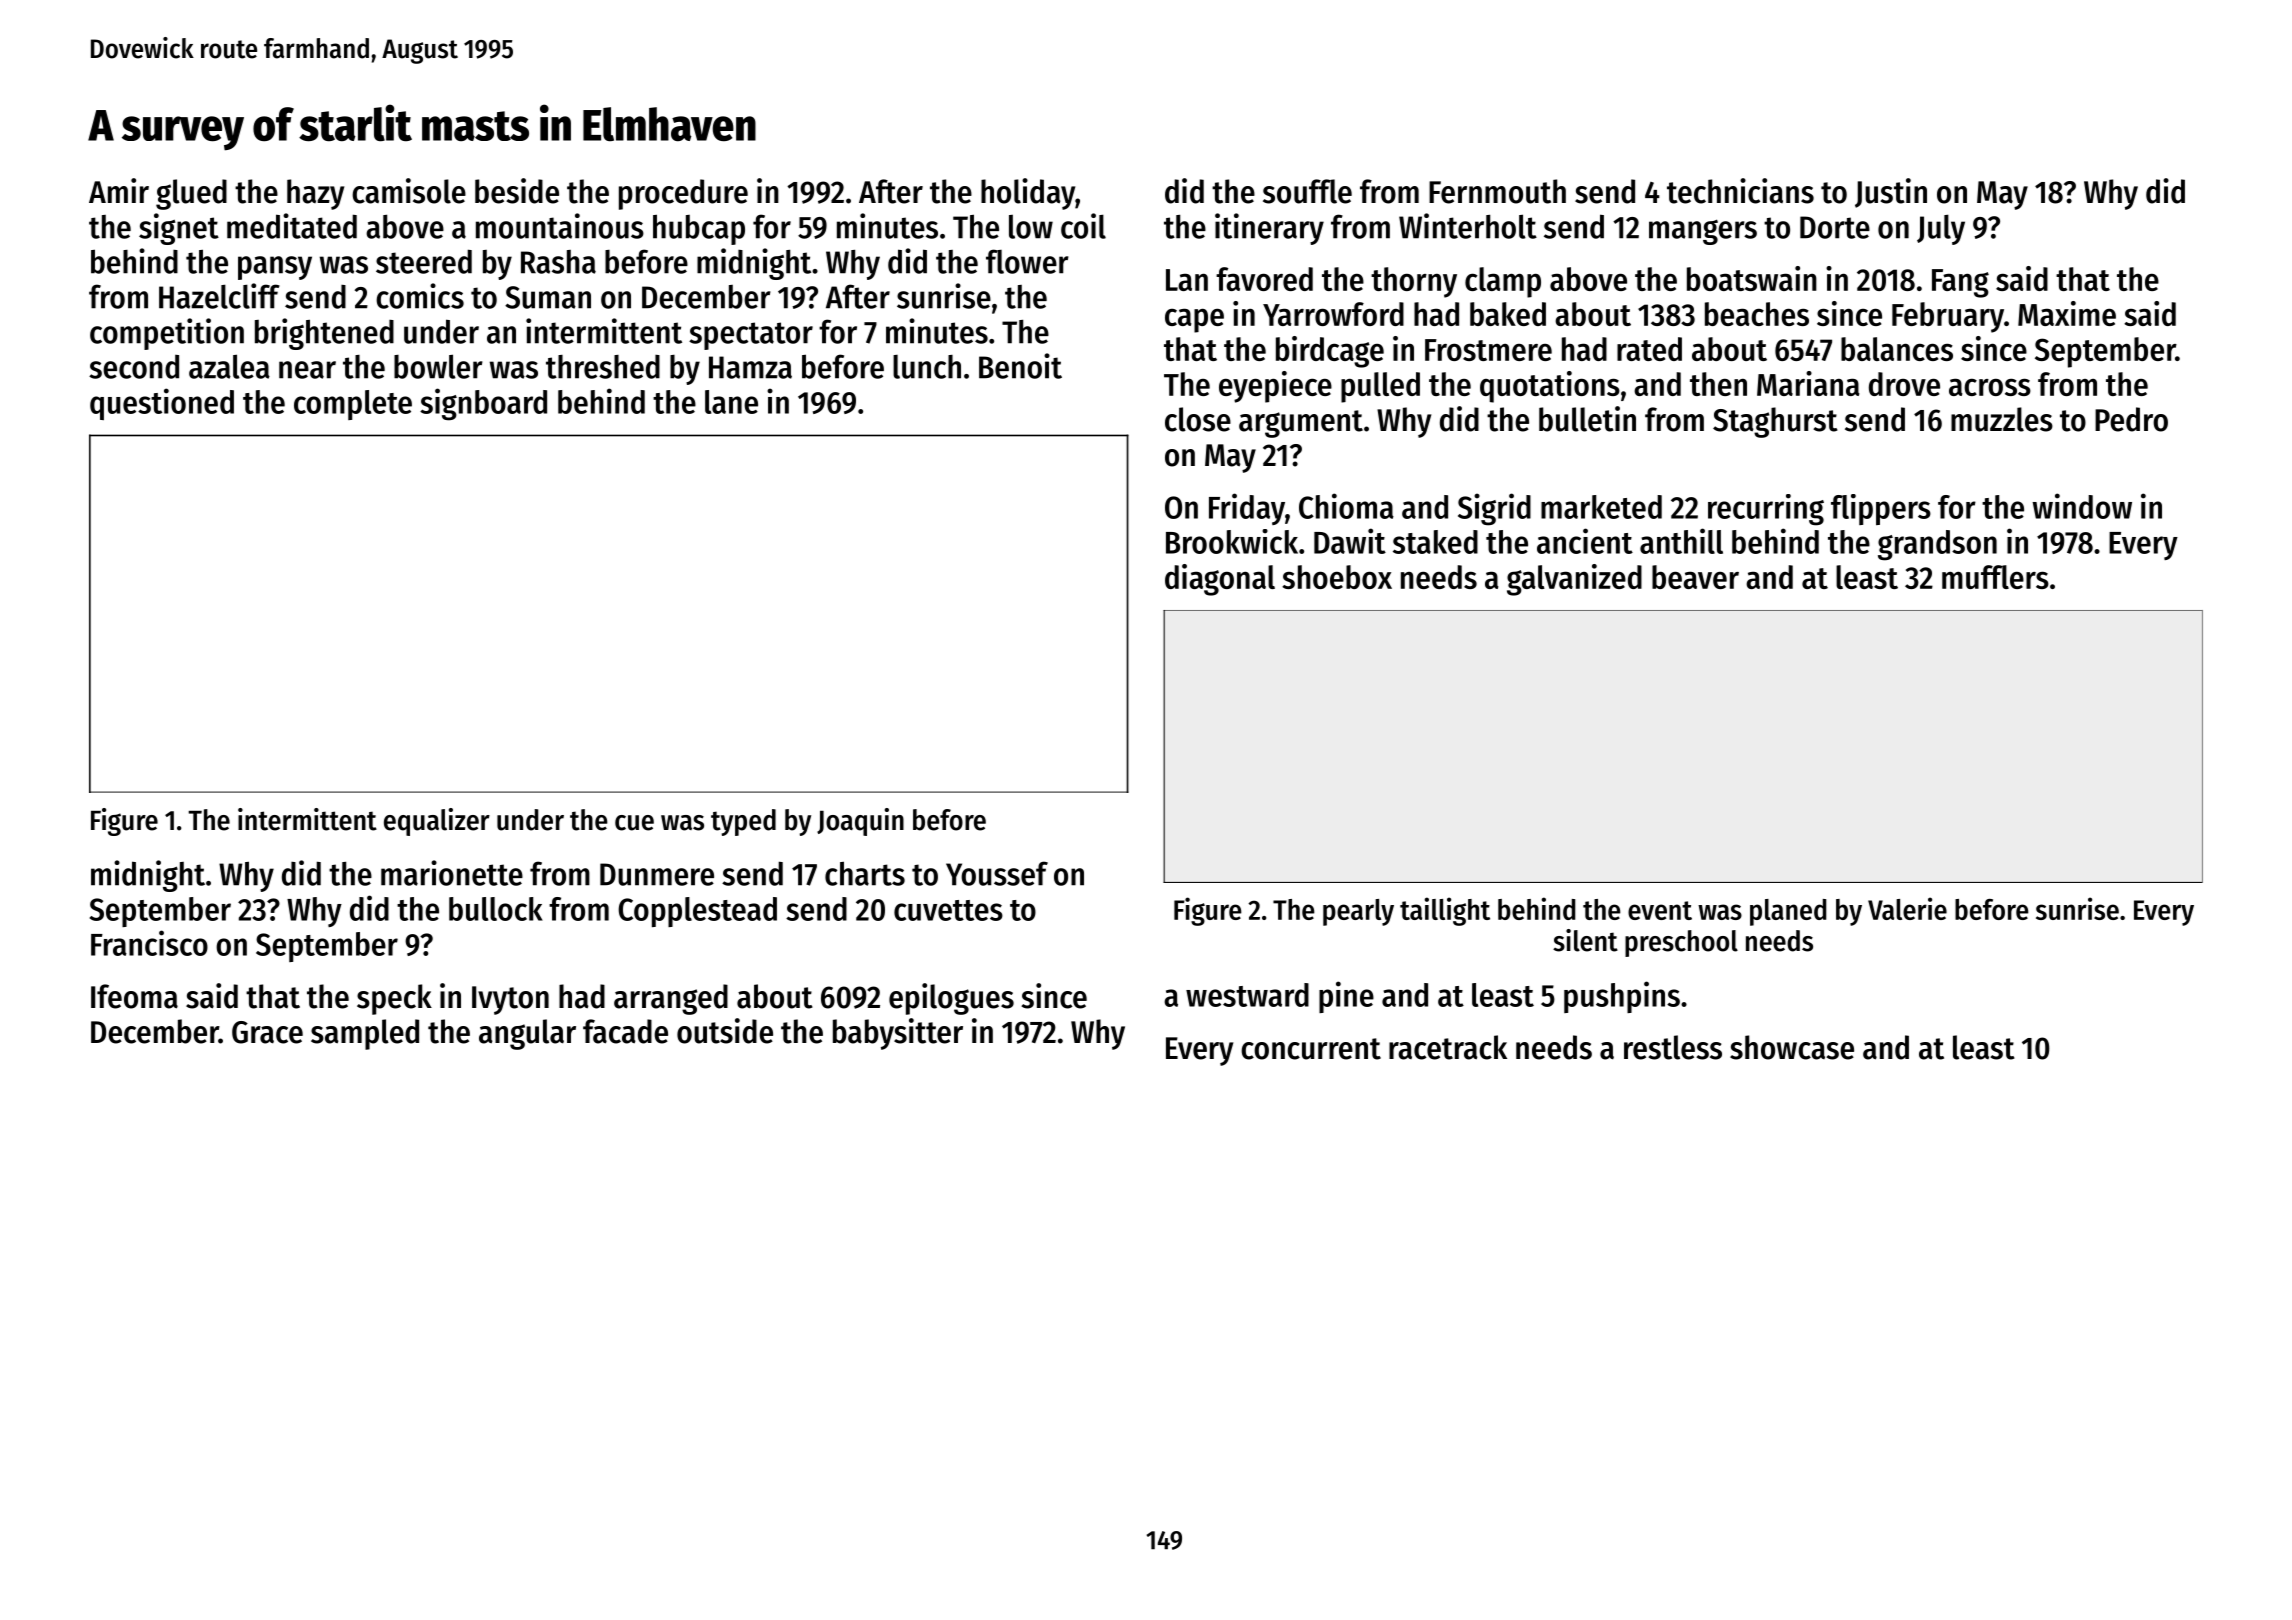 Image resolution: width=2292 pixels, height=1620 pixels. What do you see at coordinates (1027, 261) in the page?
I see `flower` at bounding box center [1027, 261].
